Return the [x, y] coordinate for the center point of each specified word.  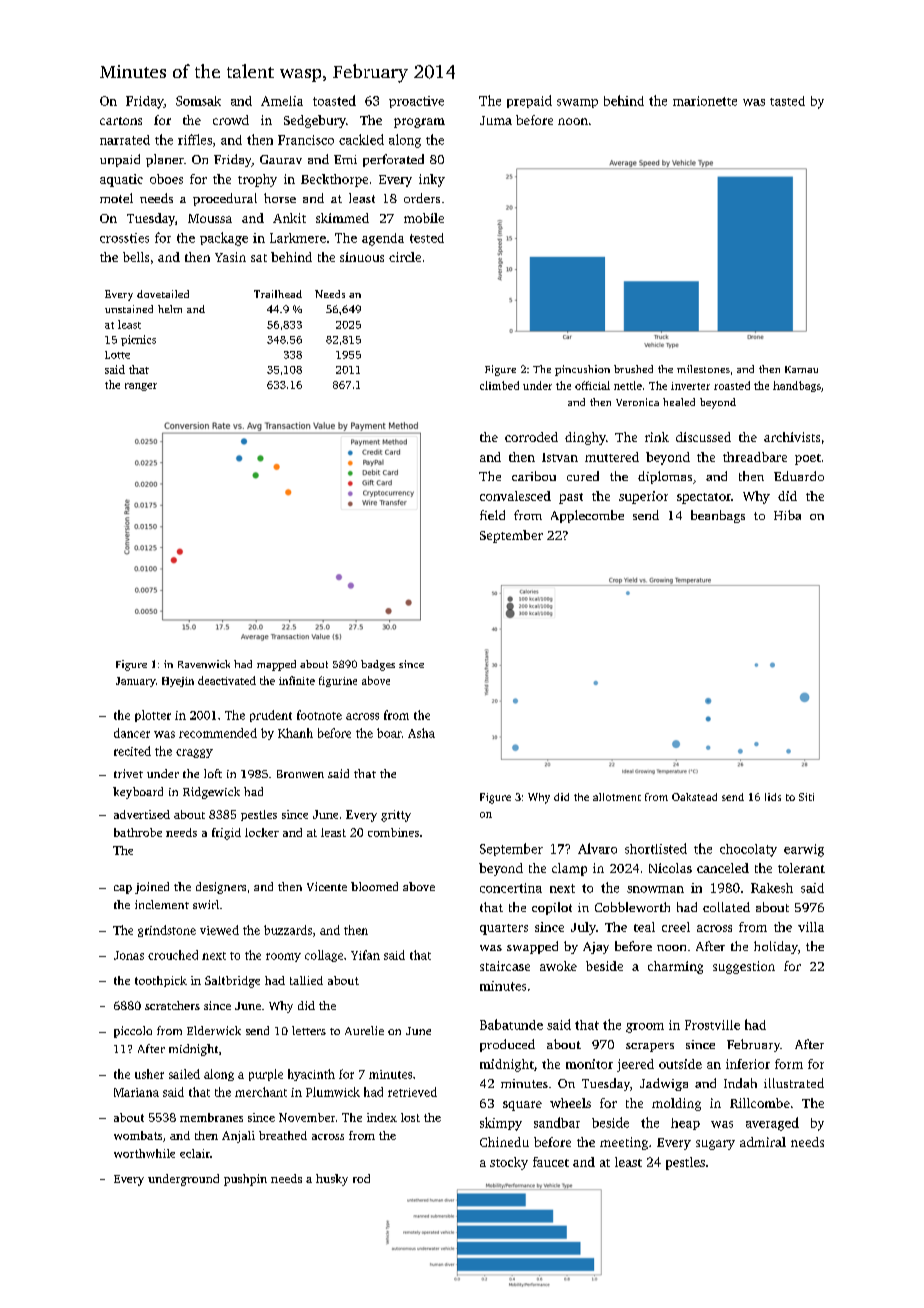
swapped [532, 947]
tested [427, 238]
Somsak [198, 101]
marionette [705, 101]
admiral [763, 1142]
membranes [211, 1117]
